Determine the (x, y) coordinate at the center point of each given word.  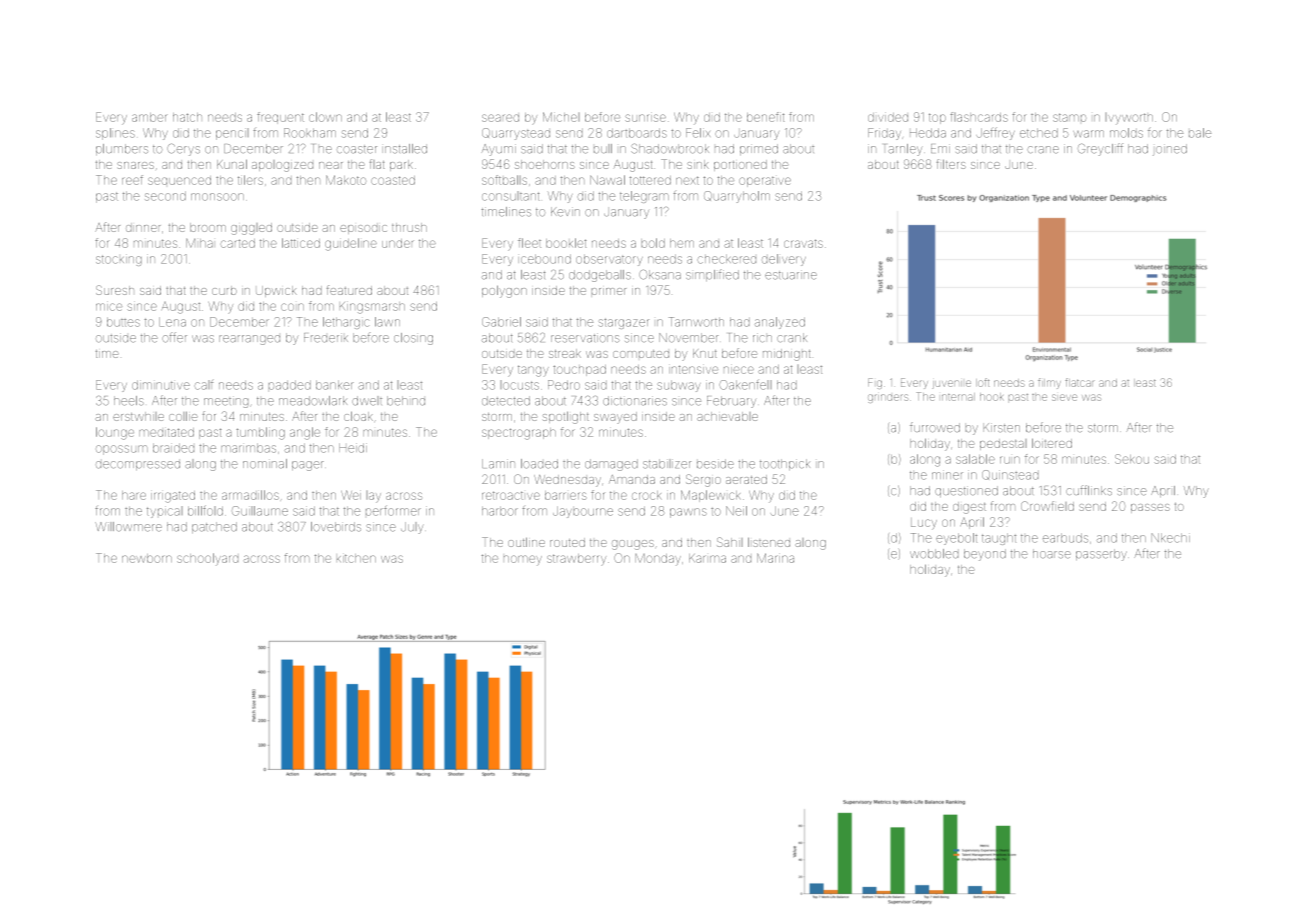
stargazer (624, 323)
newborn (147, 558)
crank (791, 338)
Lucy (924, 524)
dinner (143, 227)
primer (609, 291)
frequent (280, 118)
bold (653, 243)
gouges (633, 545)
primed (759, 149)
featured (349, 290)
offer (174, 337)
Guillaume (260, 511)
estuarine (791, 275)
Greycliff (1100, 149)
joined (1170, 150)
